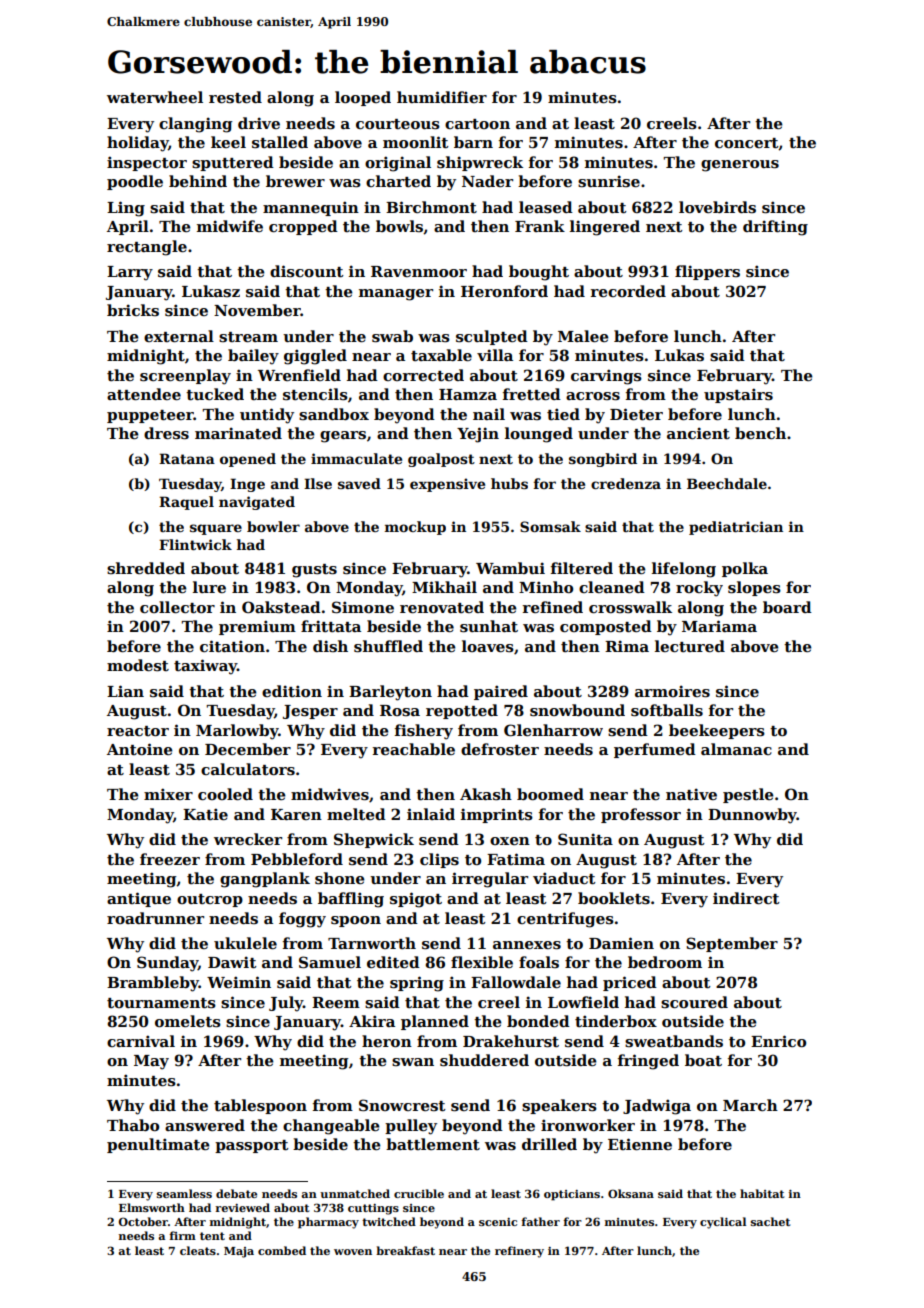 The image size is (924, 1308). What do you see at coordinates (235, 97) in the page?
I see `rested` at bounding box center [235, 97].
